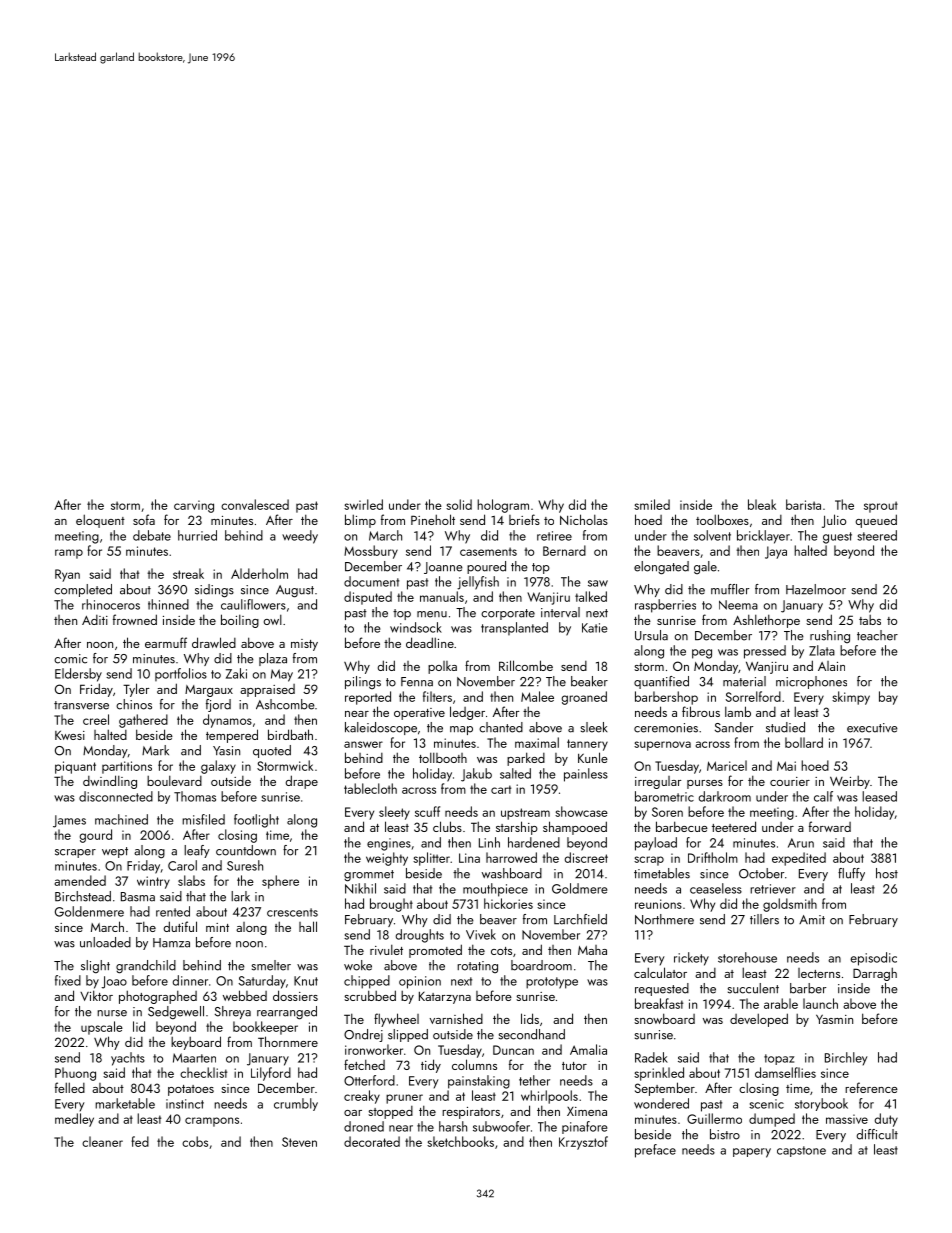 This screenshot has width=952, height=1233. Describe the element at coordinates (763, 537) in the screenshot. I see `bricklayer` at that location.
